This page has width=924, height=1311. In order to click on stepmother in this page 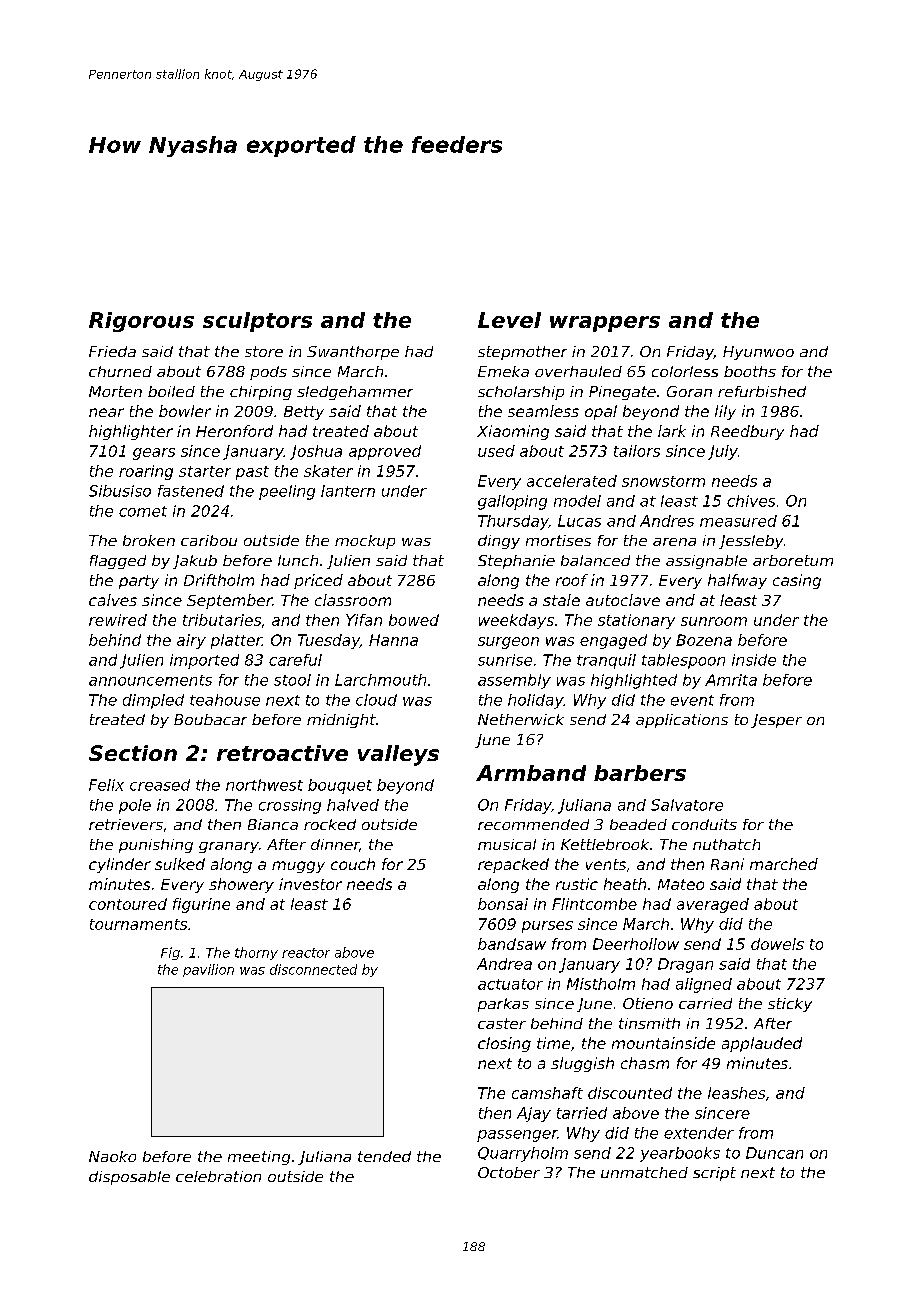, I will do `click(522, 353)`.
